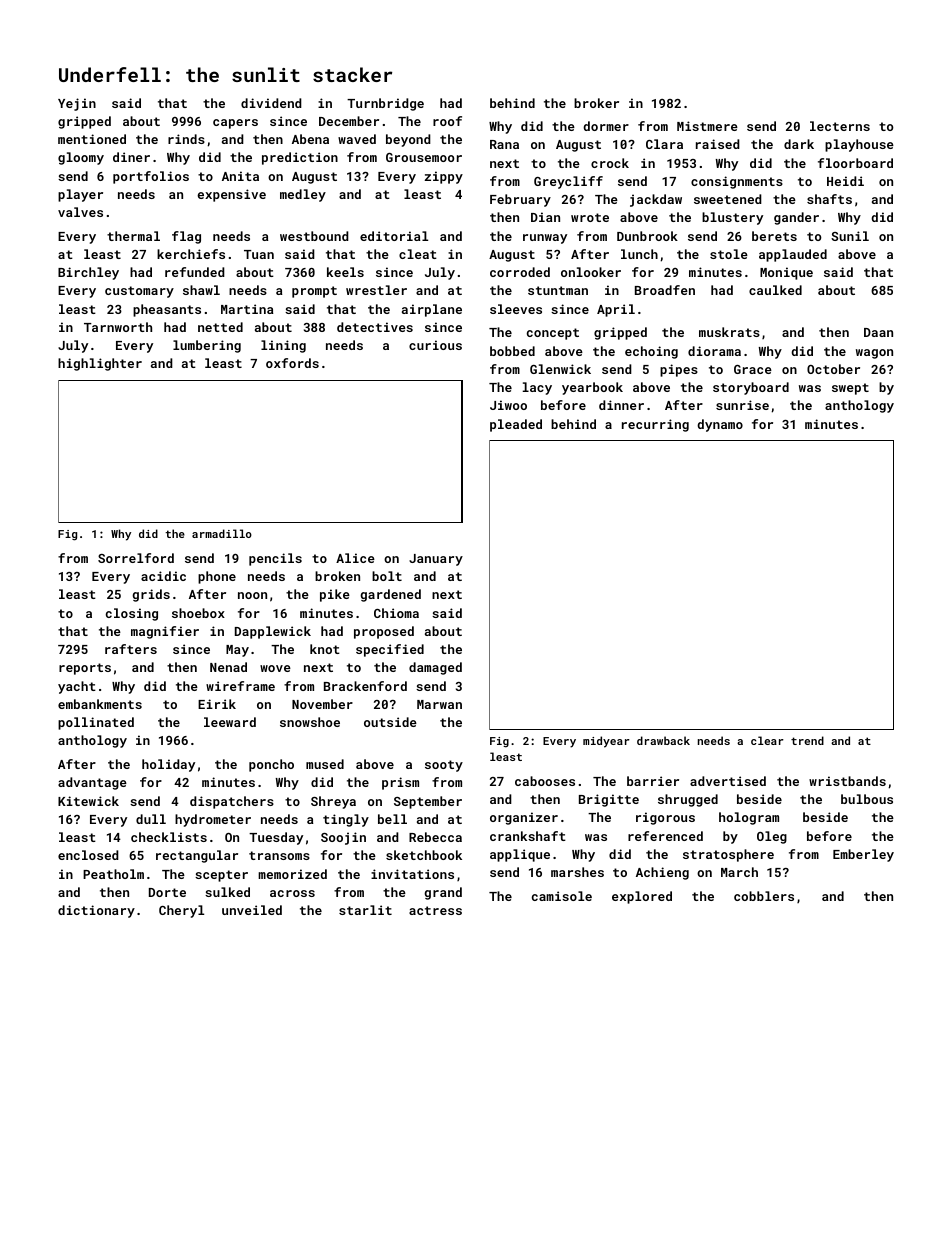  Describe the element at coordinates (252, 595) in the screenshot. I see `noon` at that location.
